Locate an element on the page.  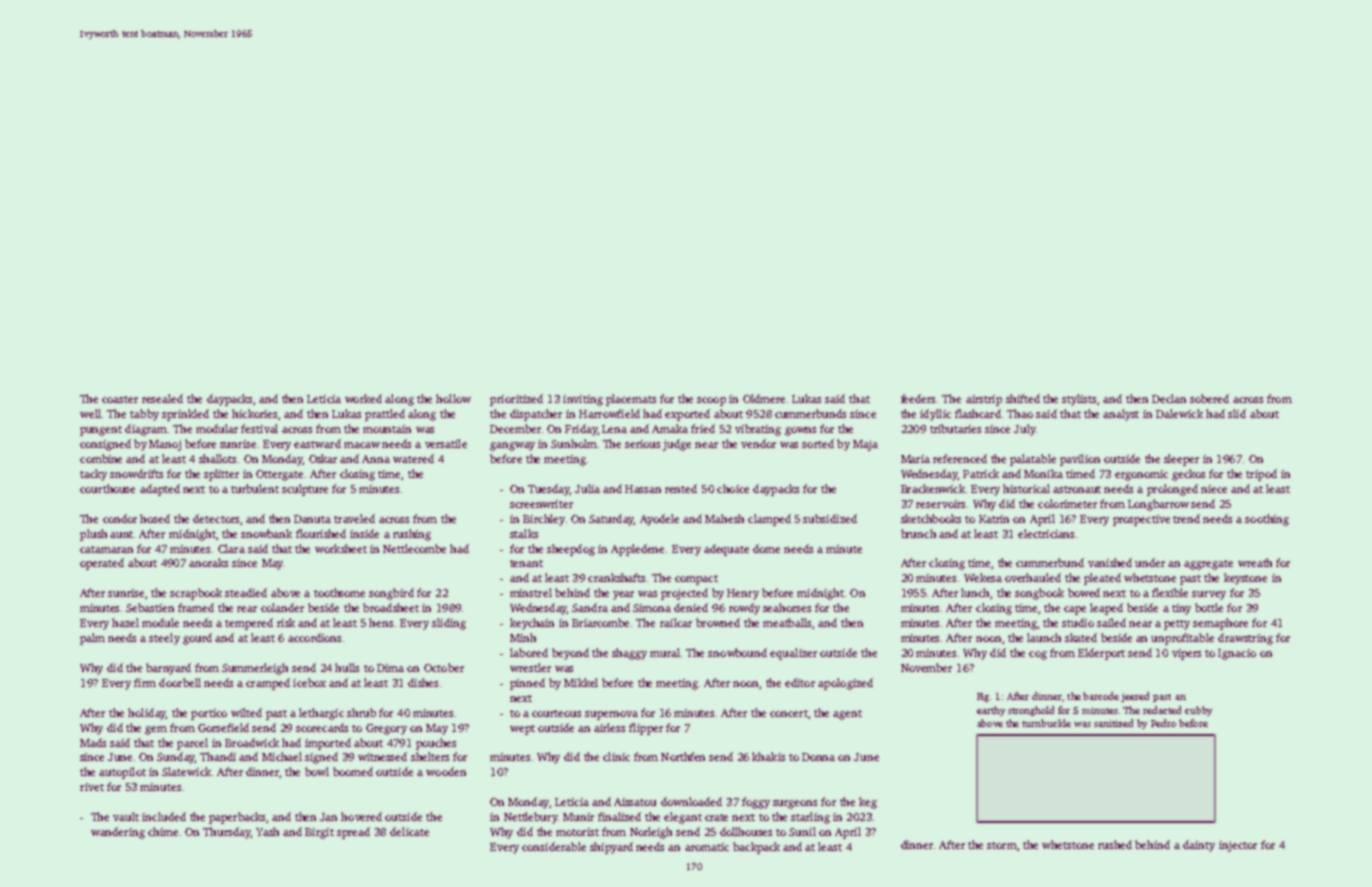
dispatcher is located at coordinates (536, 415).
